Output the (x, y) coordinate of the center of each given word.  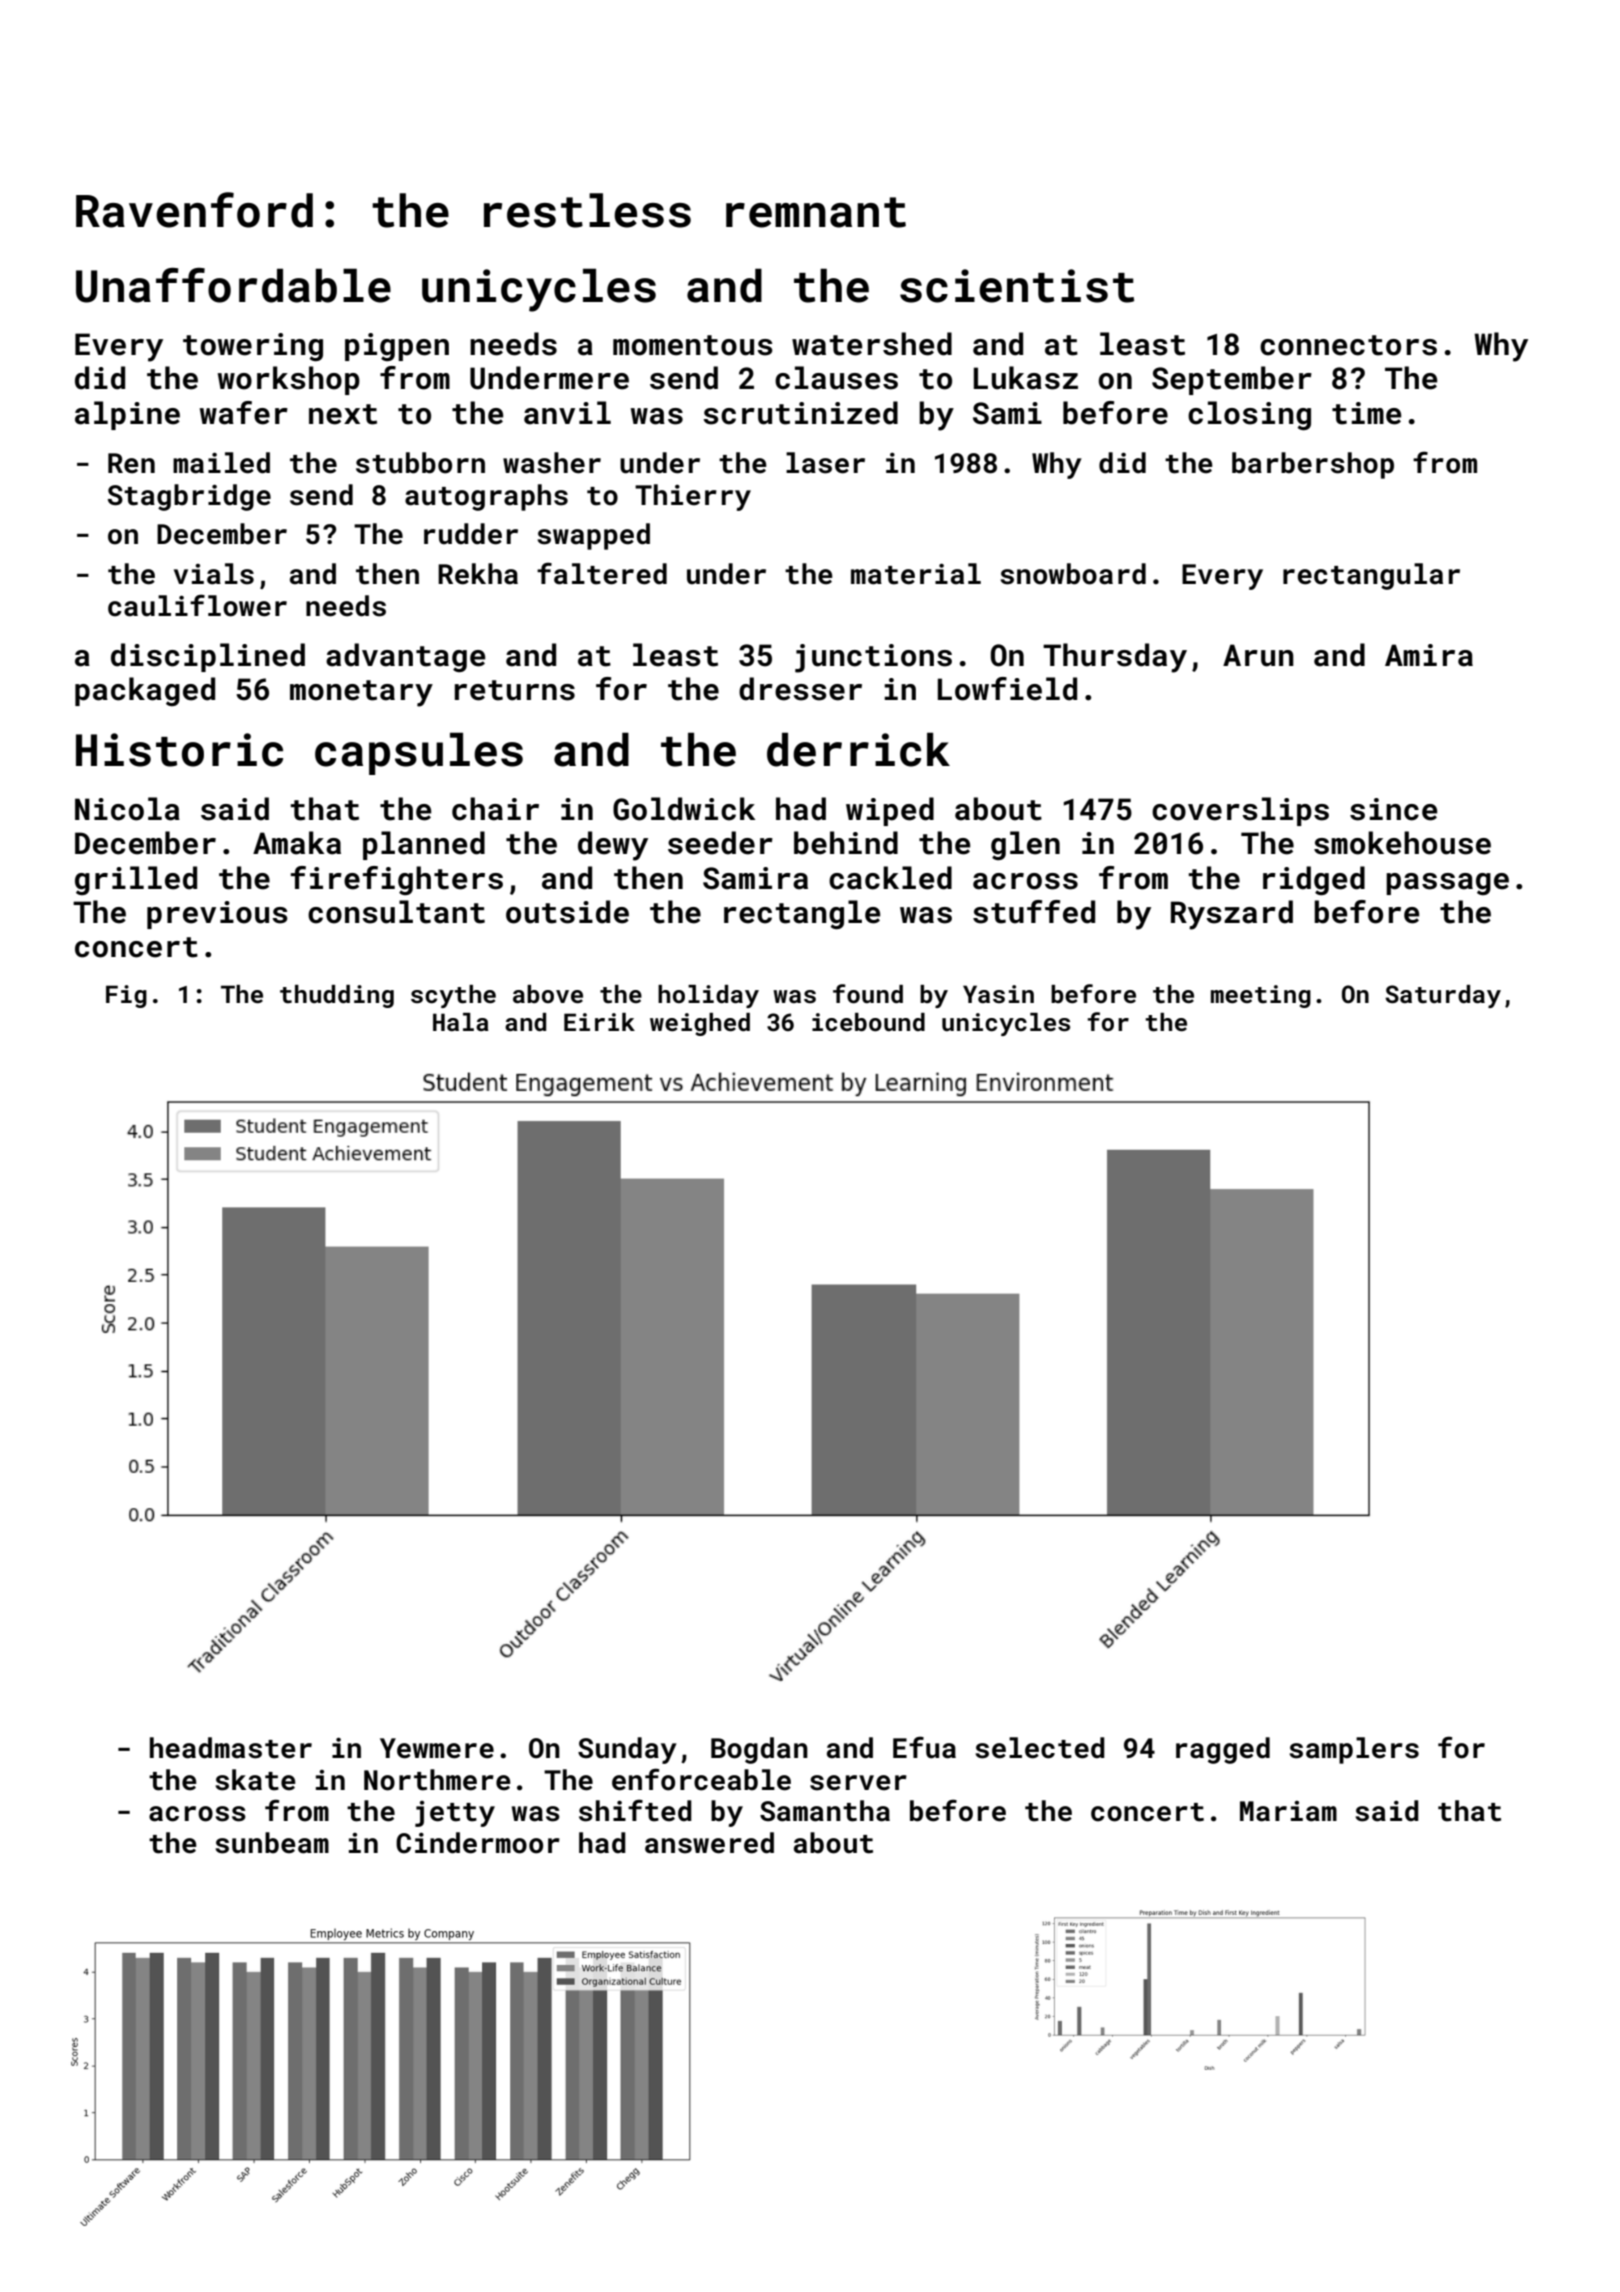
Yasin (998, 994)
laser (825, 463)
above (548, 994)
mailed (221, 463)
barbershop (1313, 465)
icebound (868, 1022)
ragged (1223, 1750)
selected (1040, 1748)
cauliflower (197, 605)
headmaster (231, 1748)
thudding (337, 996)
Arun (1258, 655)
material (916, 574)
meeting (1261, 996)
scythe (453, 996)
